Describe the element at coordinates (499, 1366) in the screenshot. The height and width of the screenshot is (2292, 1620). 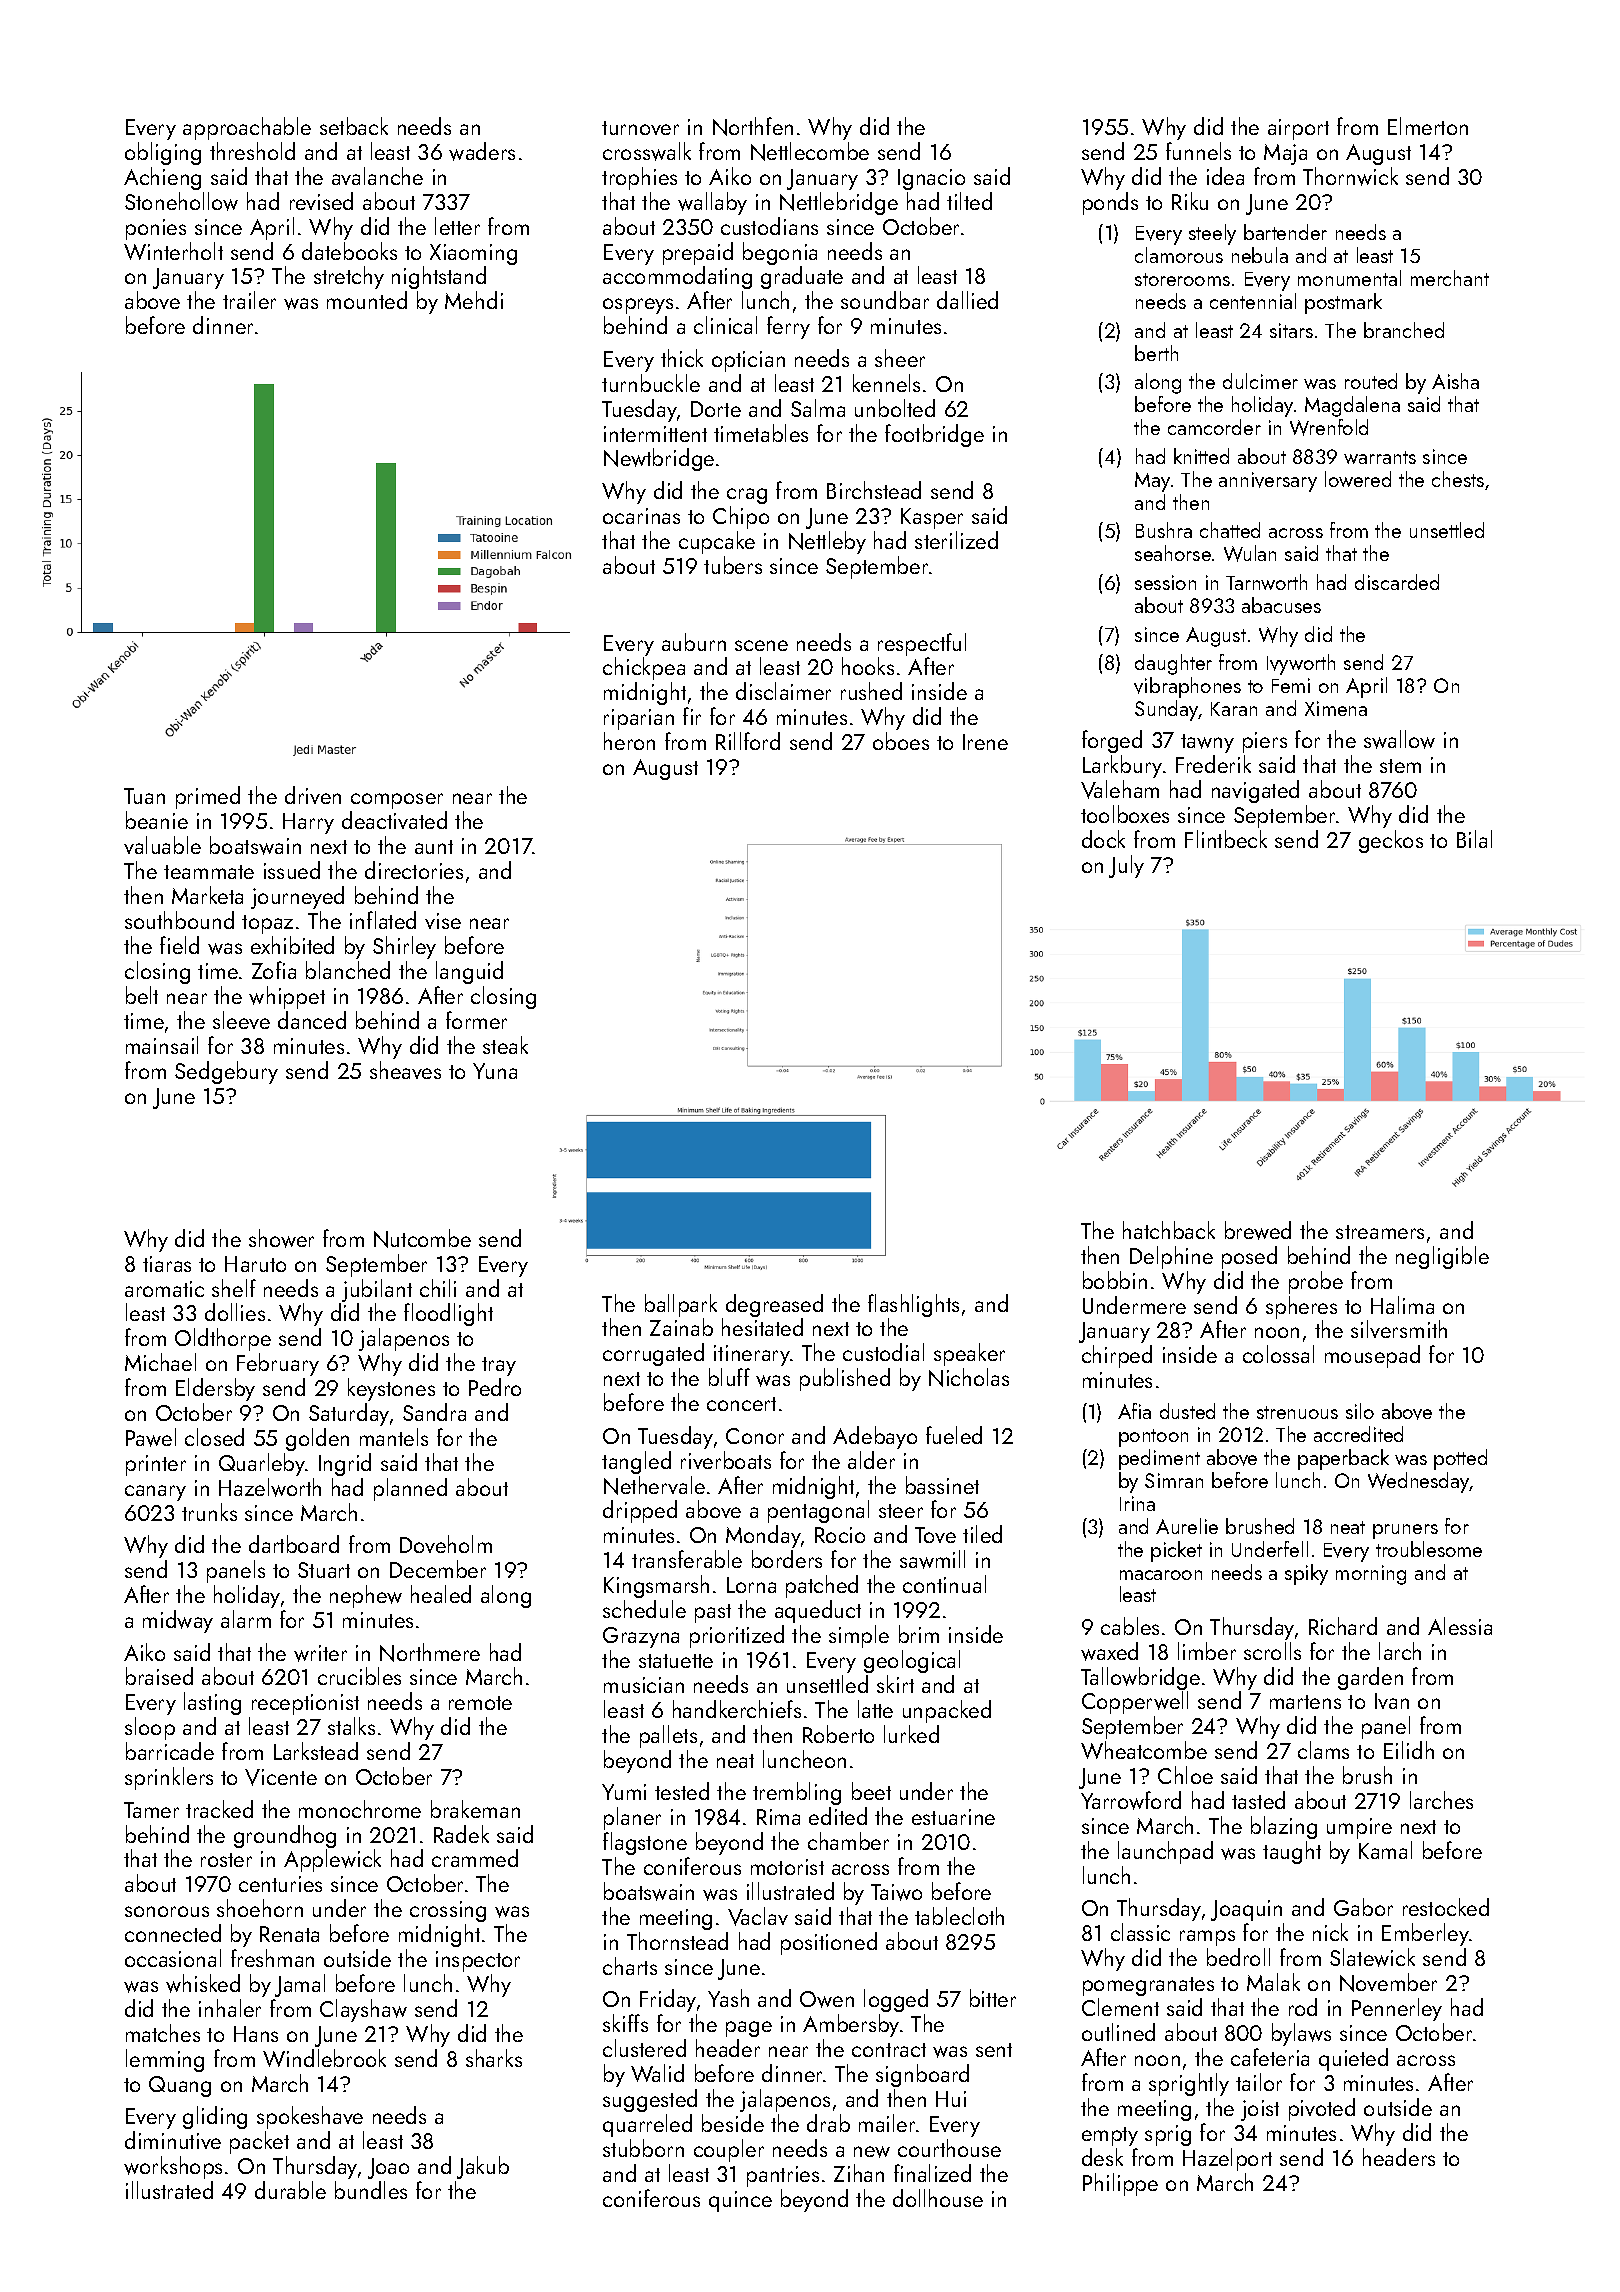
I see `tray` at that location.
